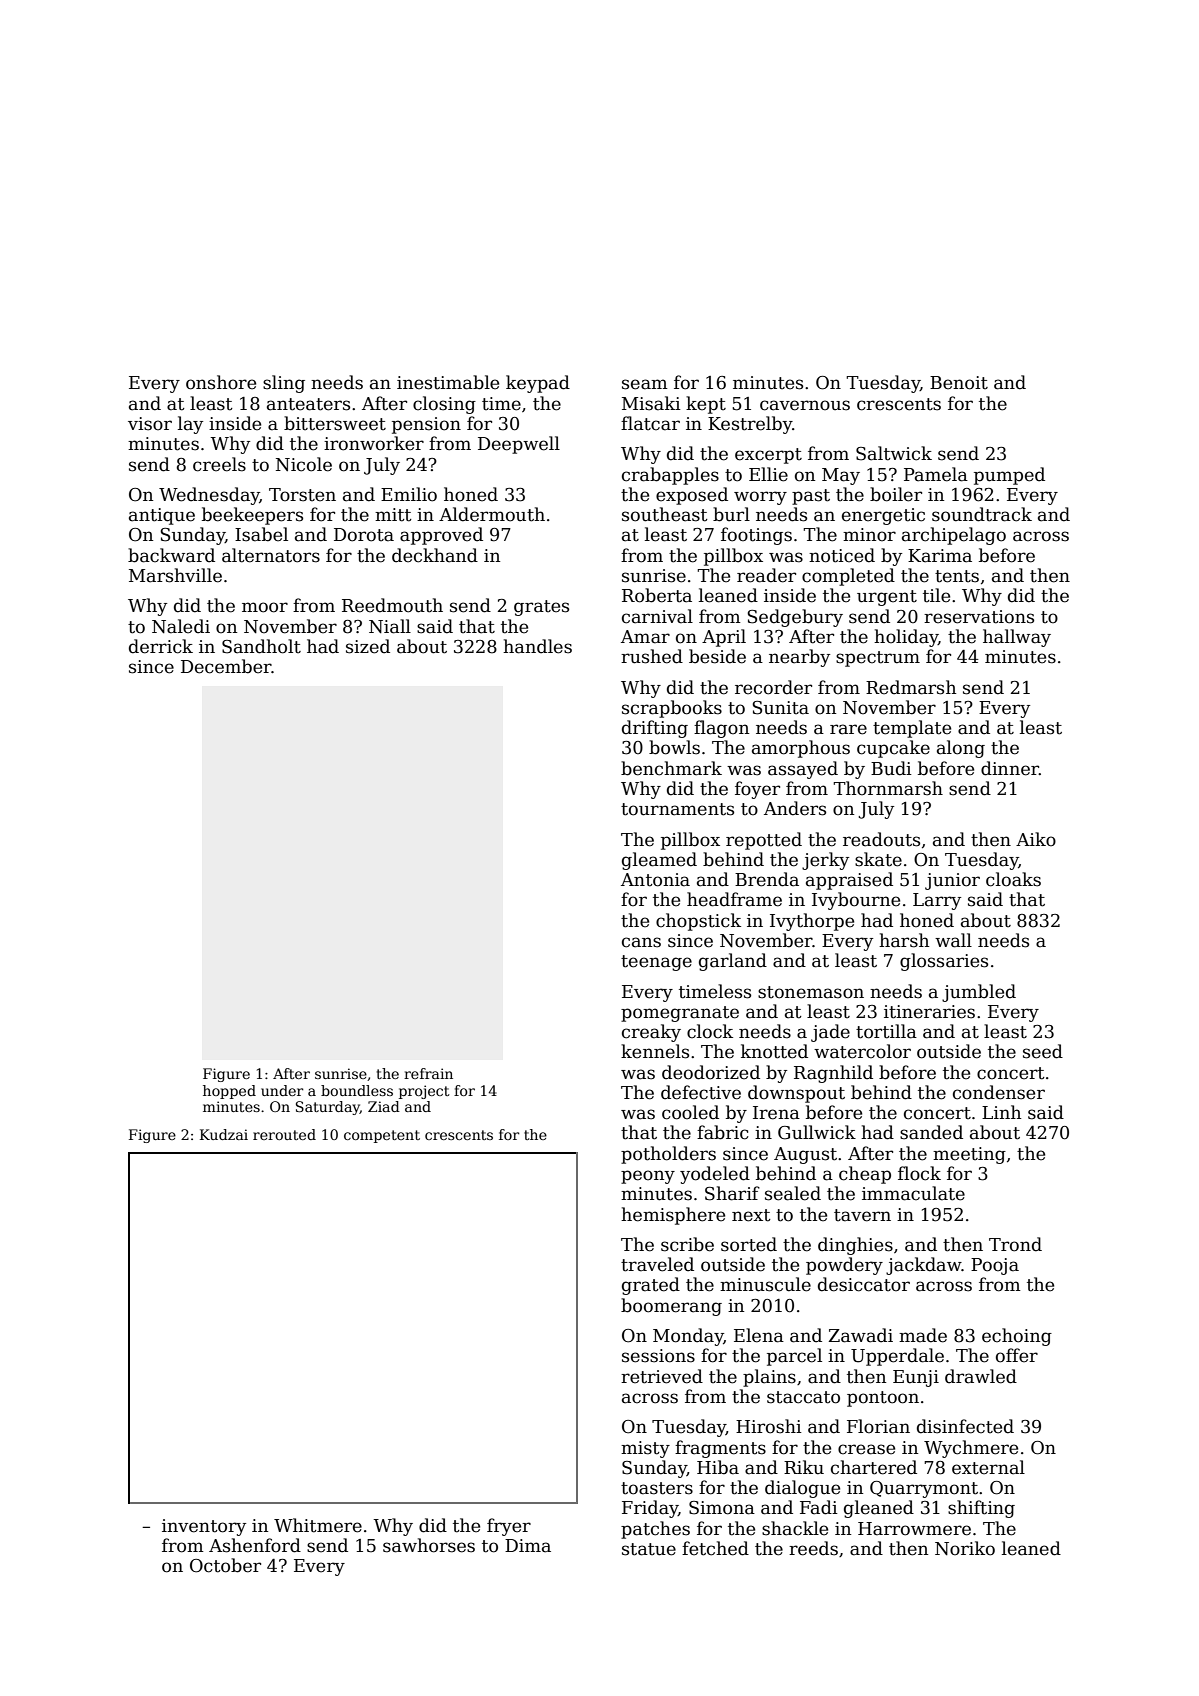 The width and height of the screenshot is (1199, 1696). What do you see at coordinates (959, 383) in the screenshot?
I see `Benoit` at bounding box center [959, 383].
